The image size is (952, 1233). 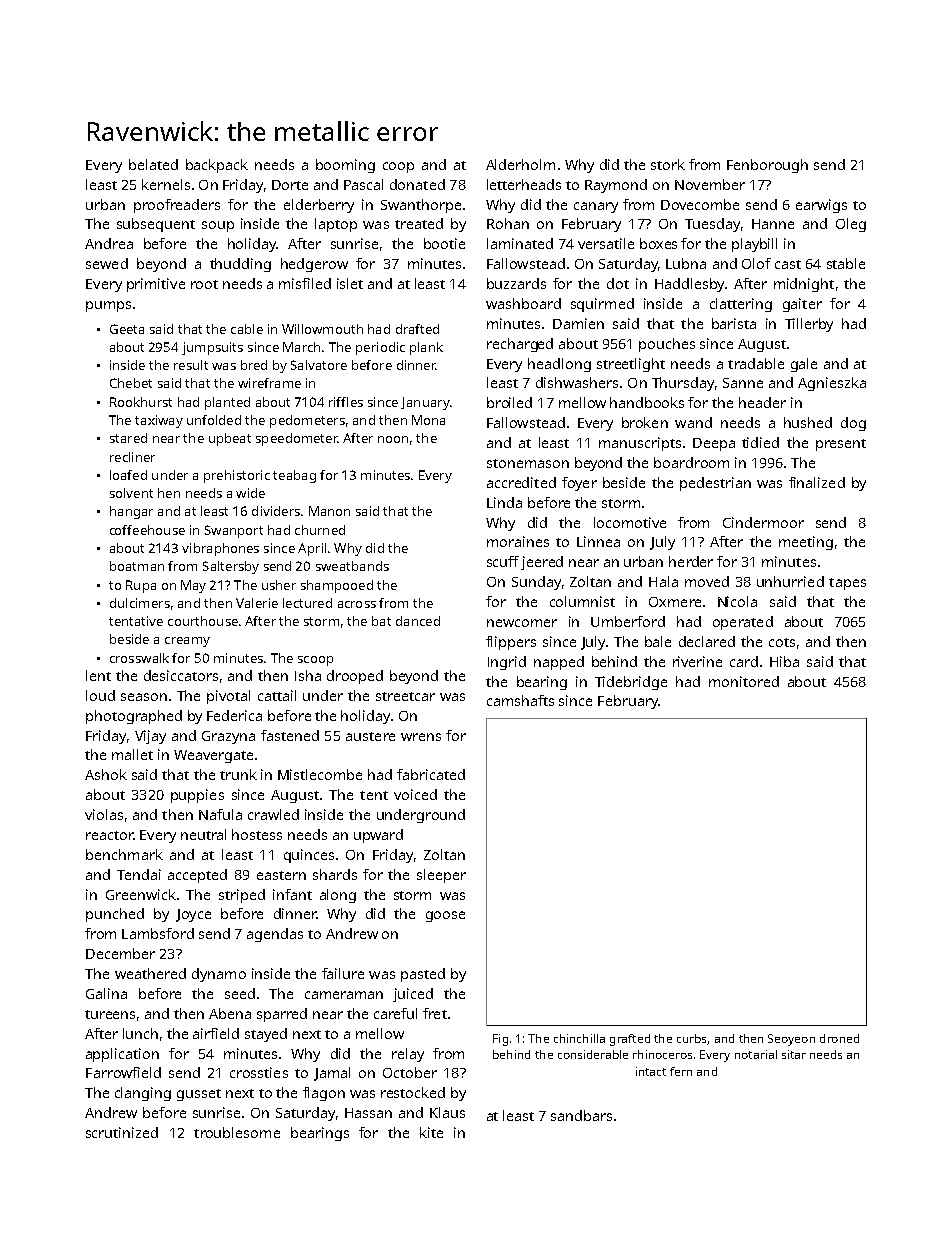 I want to click on dog, so click(x=853, y=424).
